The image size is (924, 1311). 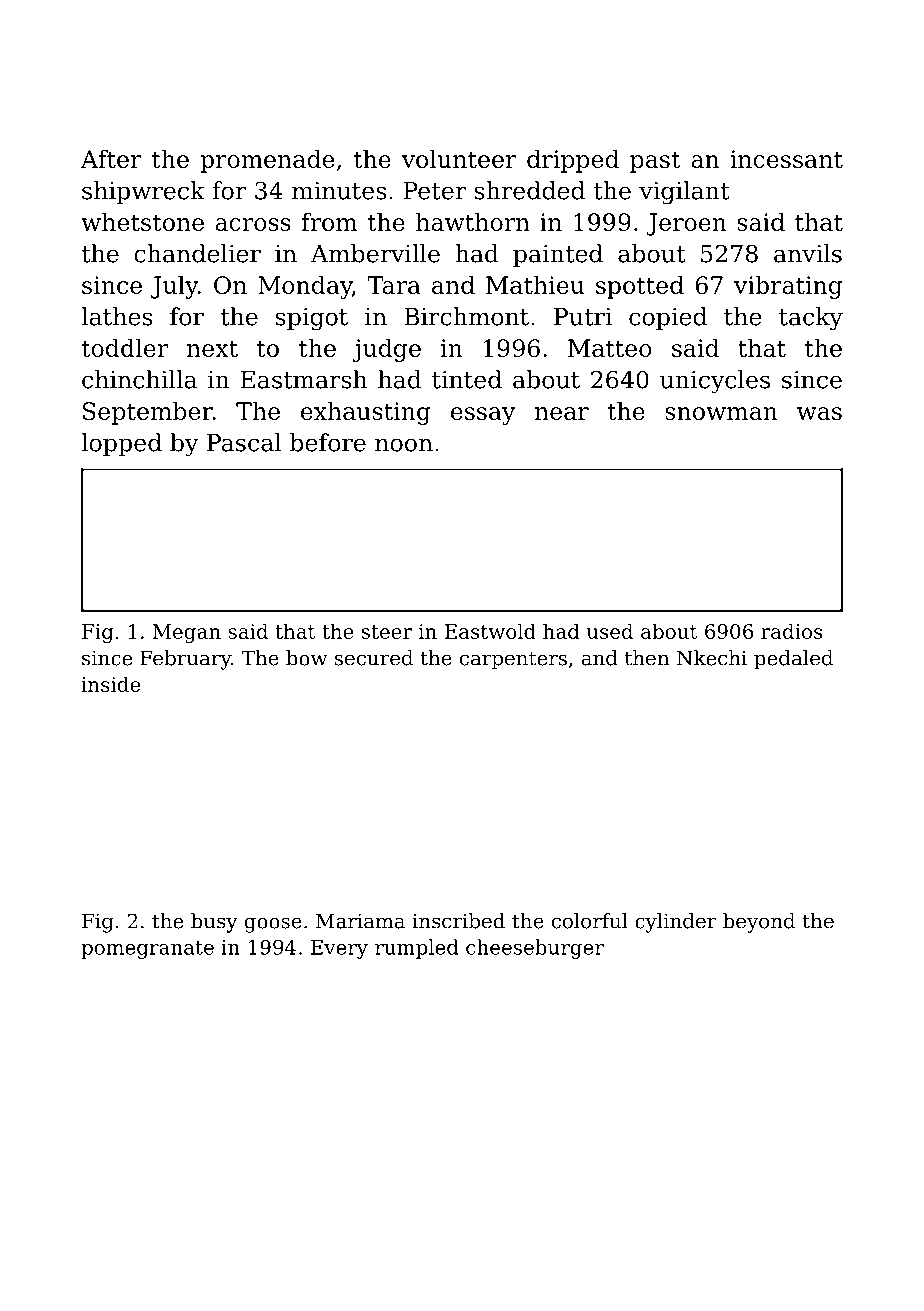 What do you see at coordinates (786, 159) in the screenshot?
I see `incessant` at bounding box center [786, 159].
